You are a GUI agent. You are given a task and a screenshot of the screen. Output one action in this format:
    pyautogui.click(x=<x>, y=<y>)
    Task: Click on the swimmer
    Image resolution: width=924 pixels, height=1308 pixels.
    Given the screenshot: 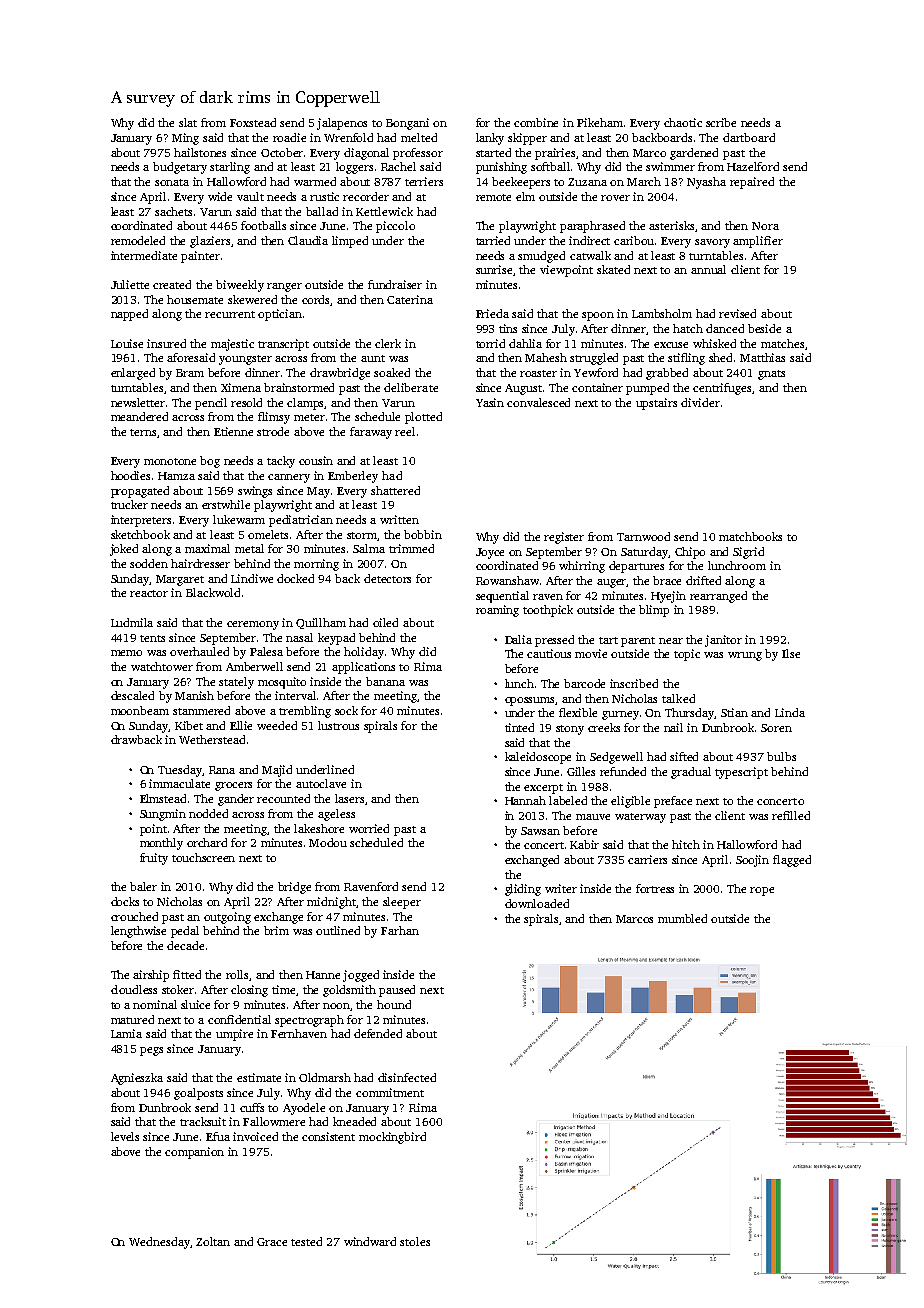 What is the action you would take?
    pyautogui.click(x=670, y=166)
